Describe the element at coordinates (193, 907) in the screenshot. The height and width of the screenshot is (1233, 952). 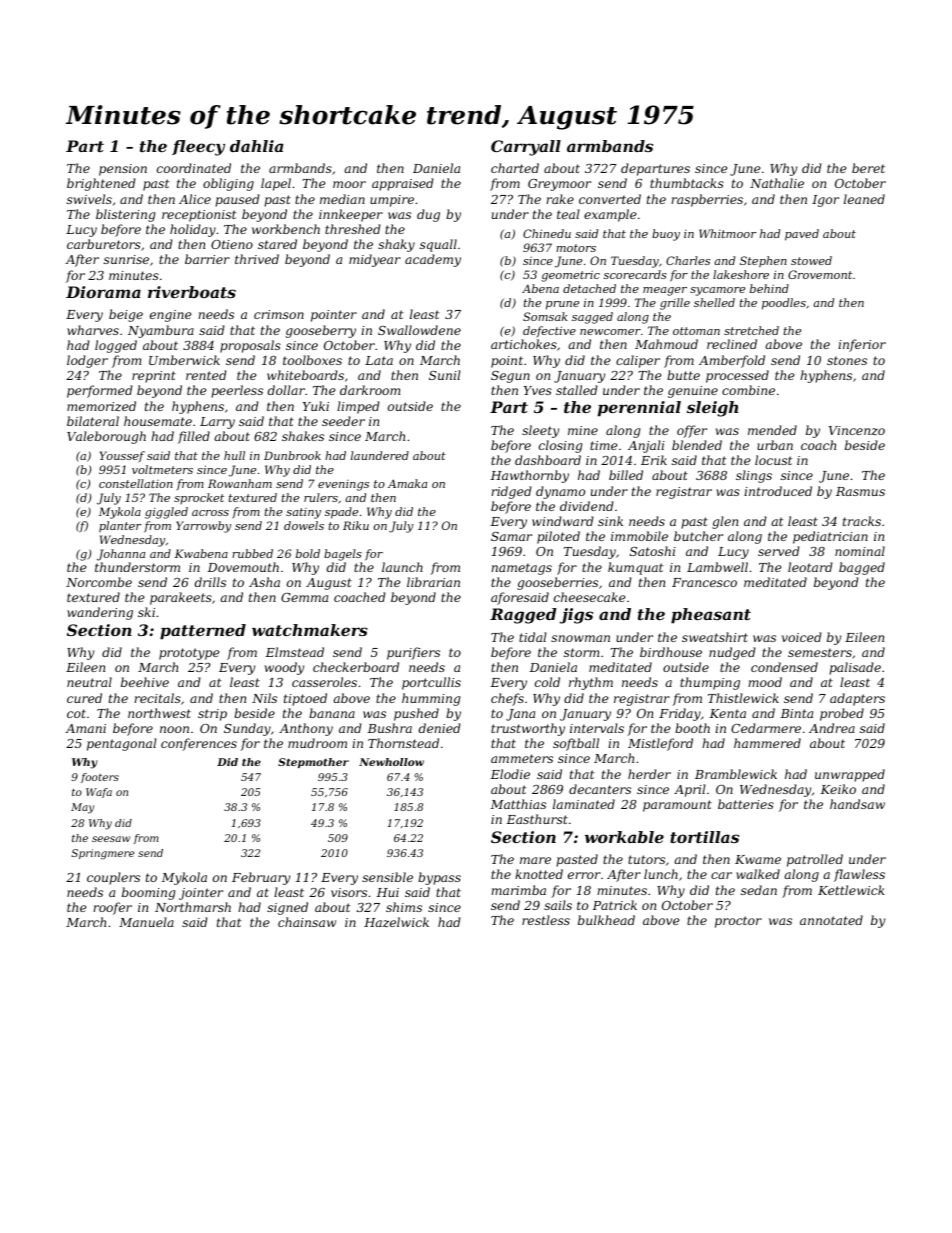
I see `Northmarsh` at that location.
